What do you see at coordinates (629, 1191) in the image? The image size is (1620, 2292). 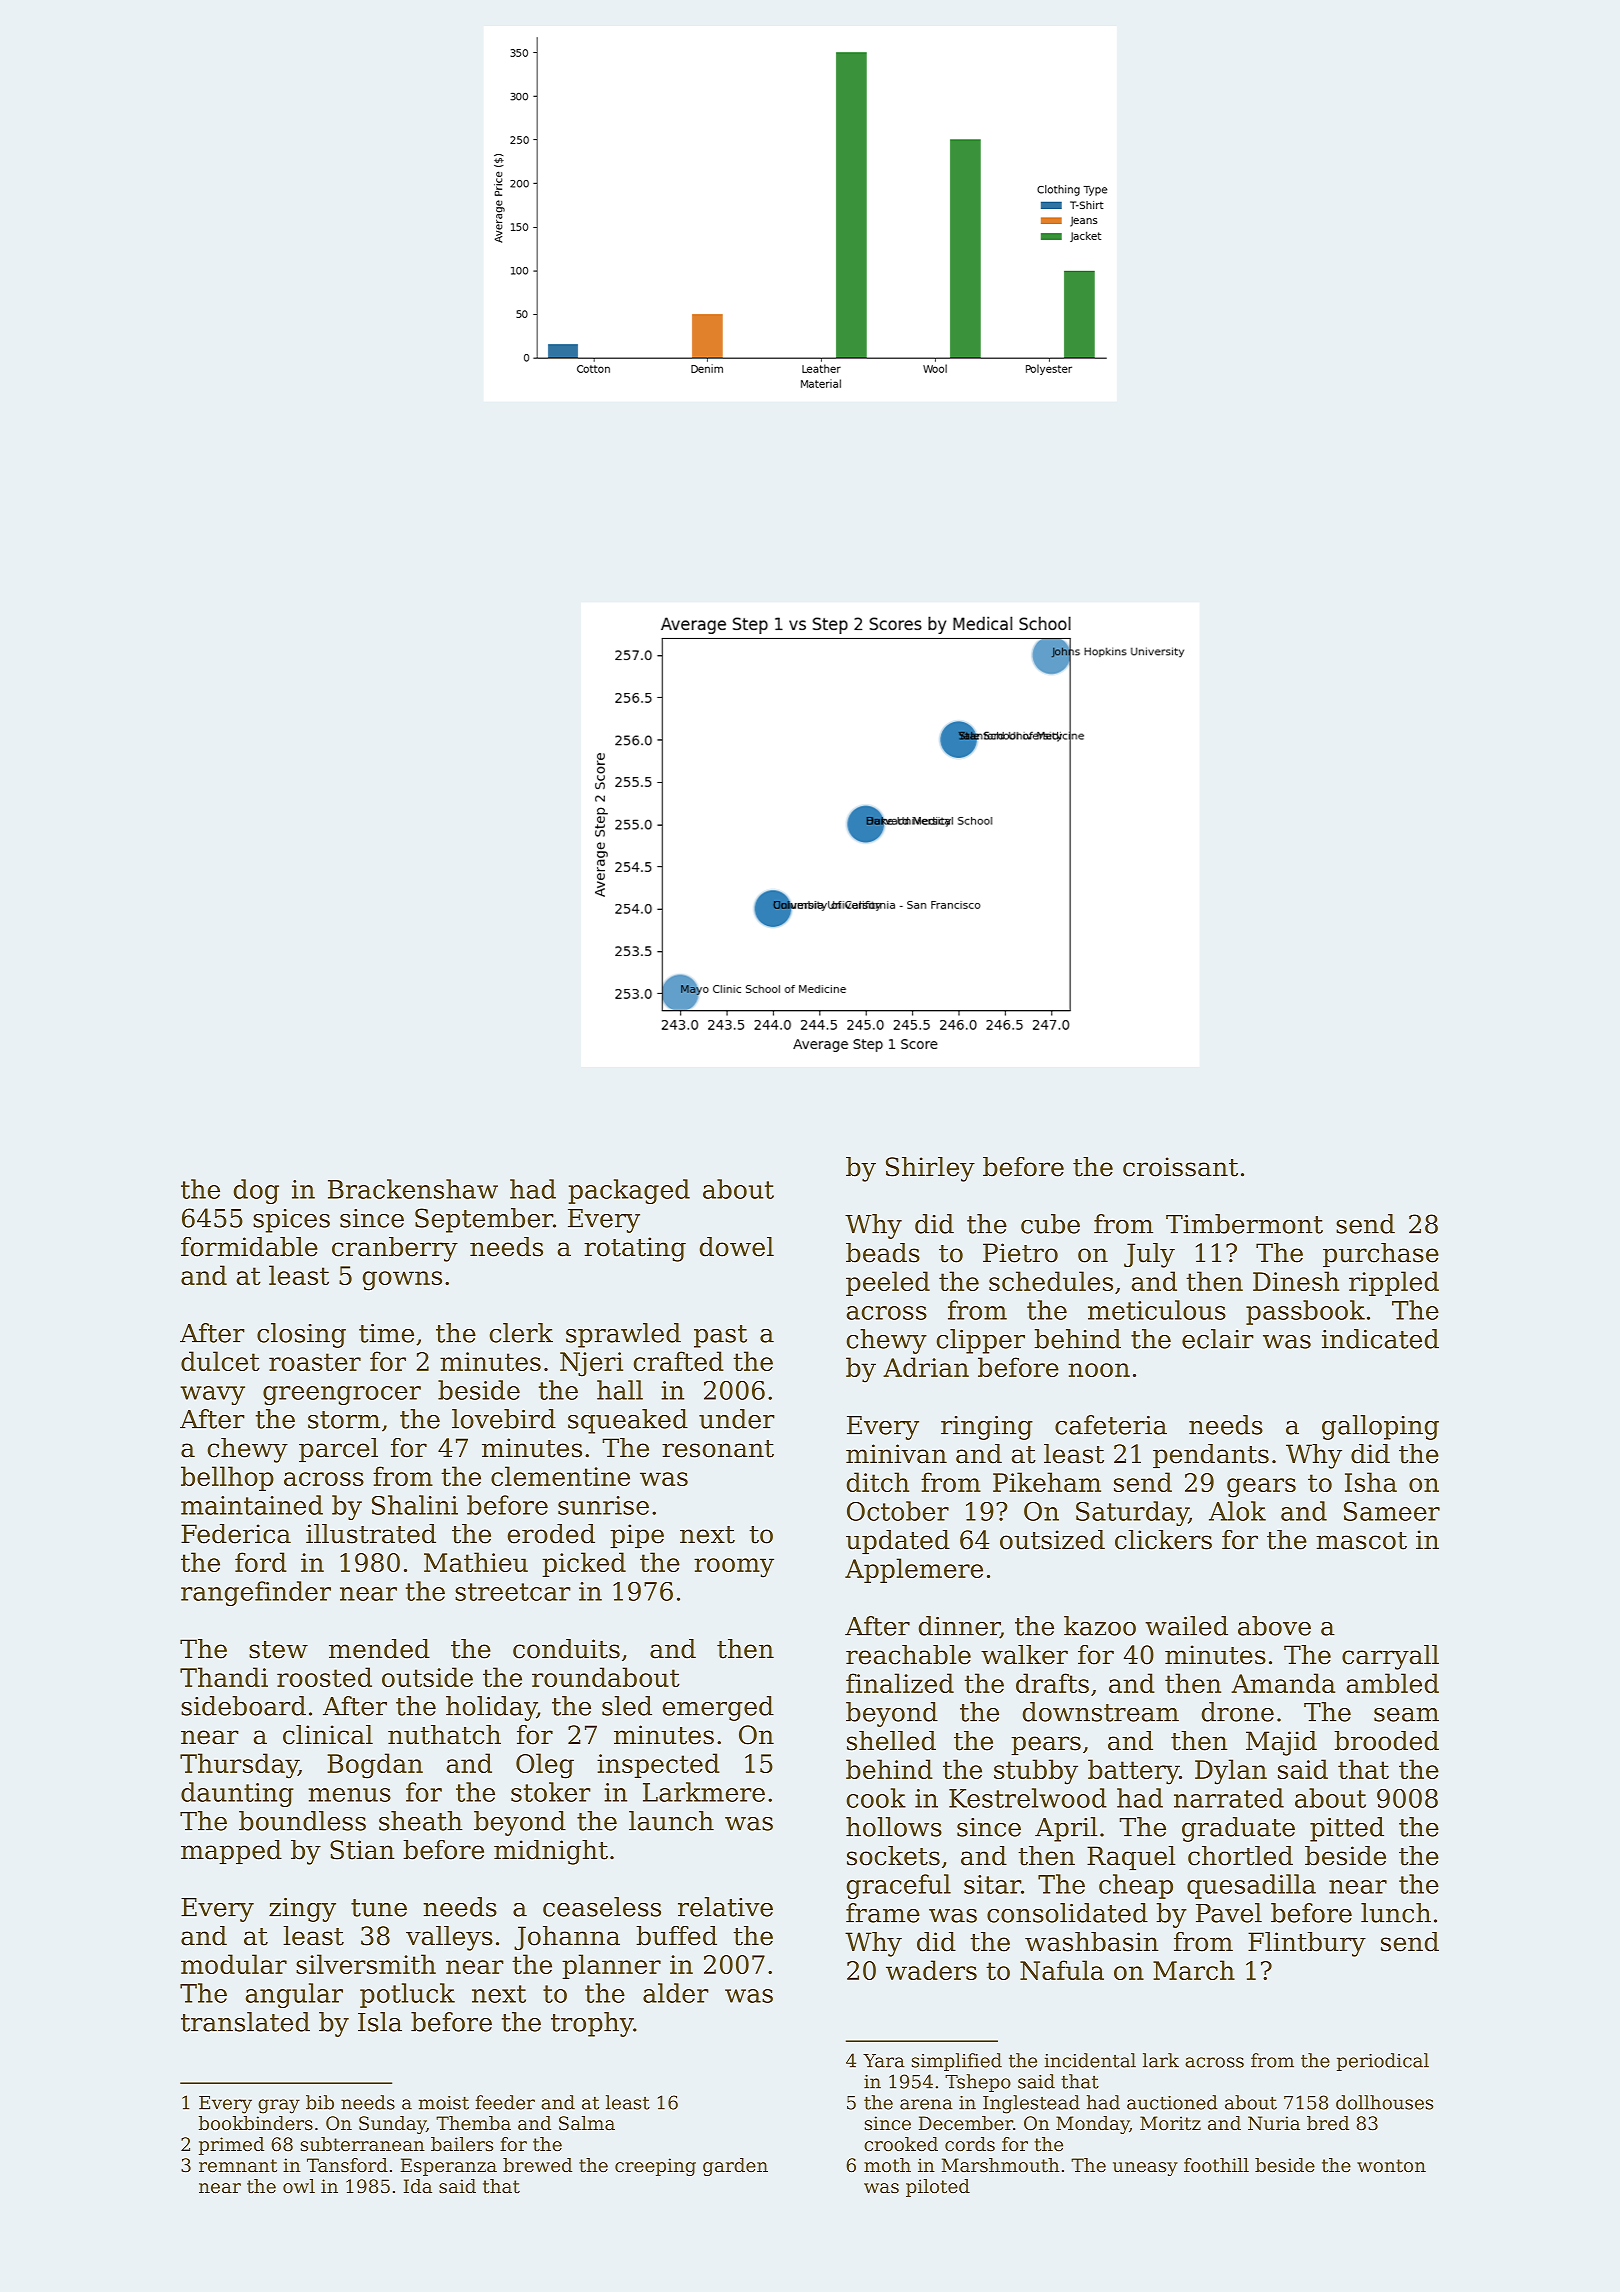 I see `packaged` at bounding box center [629, 1191].
